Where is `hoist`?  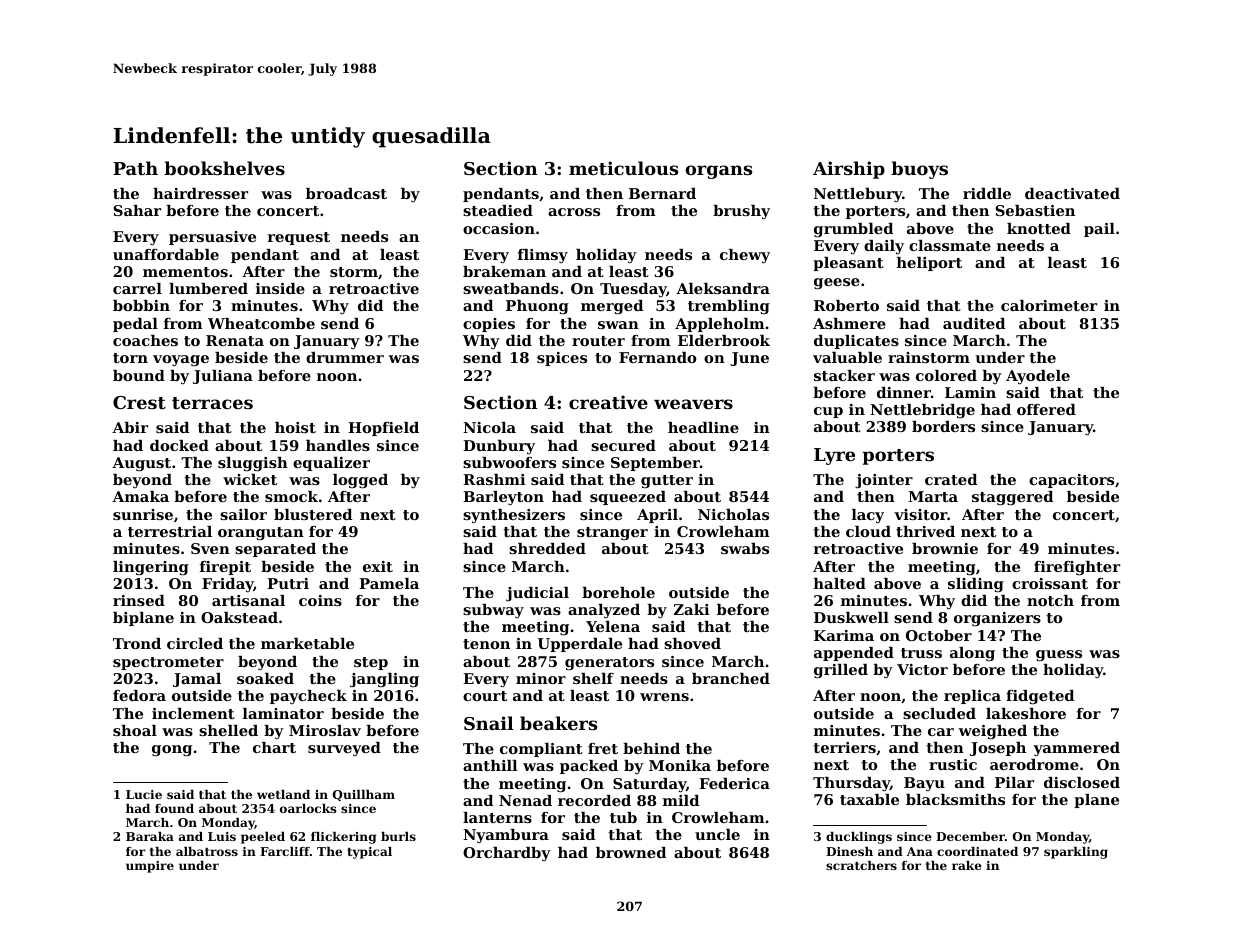
hoist is located at coordinates (295, 427).
